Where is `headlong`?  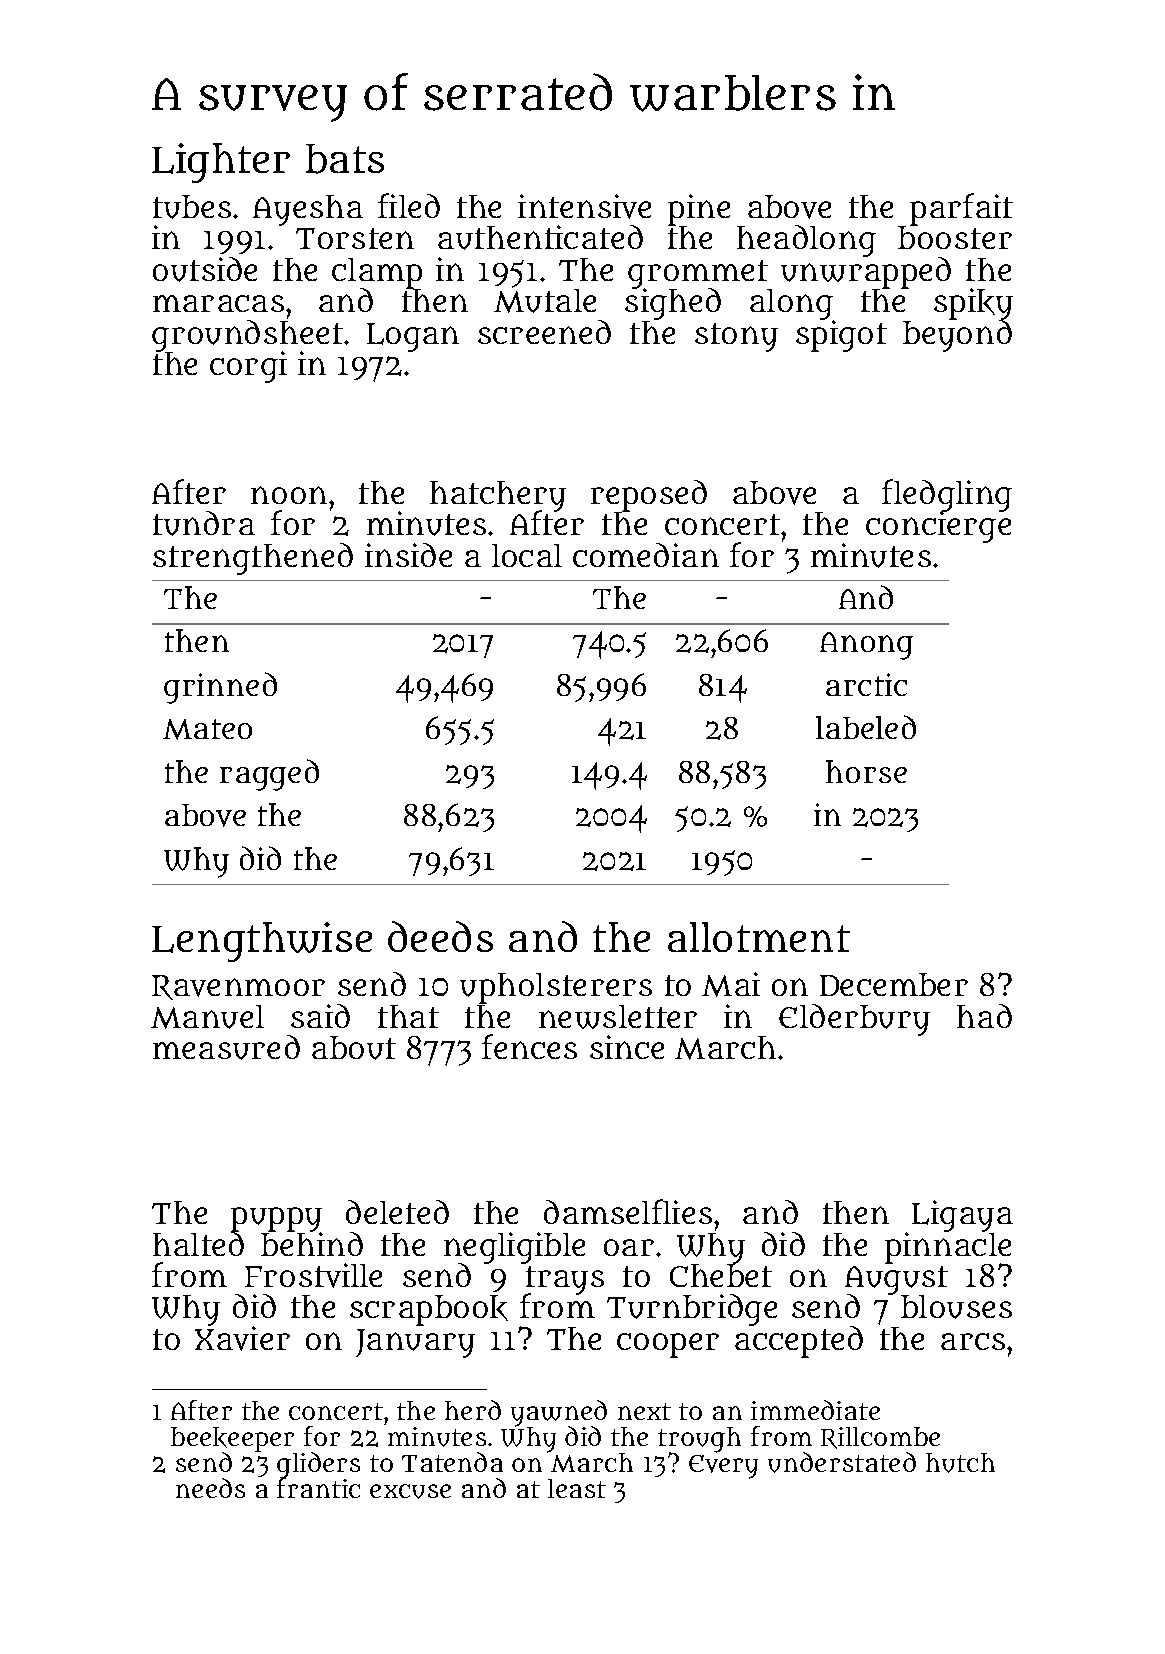 headlong is located at coordinates (806, 241).
